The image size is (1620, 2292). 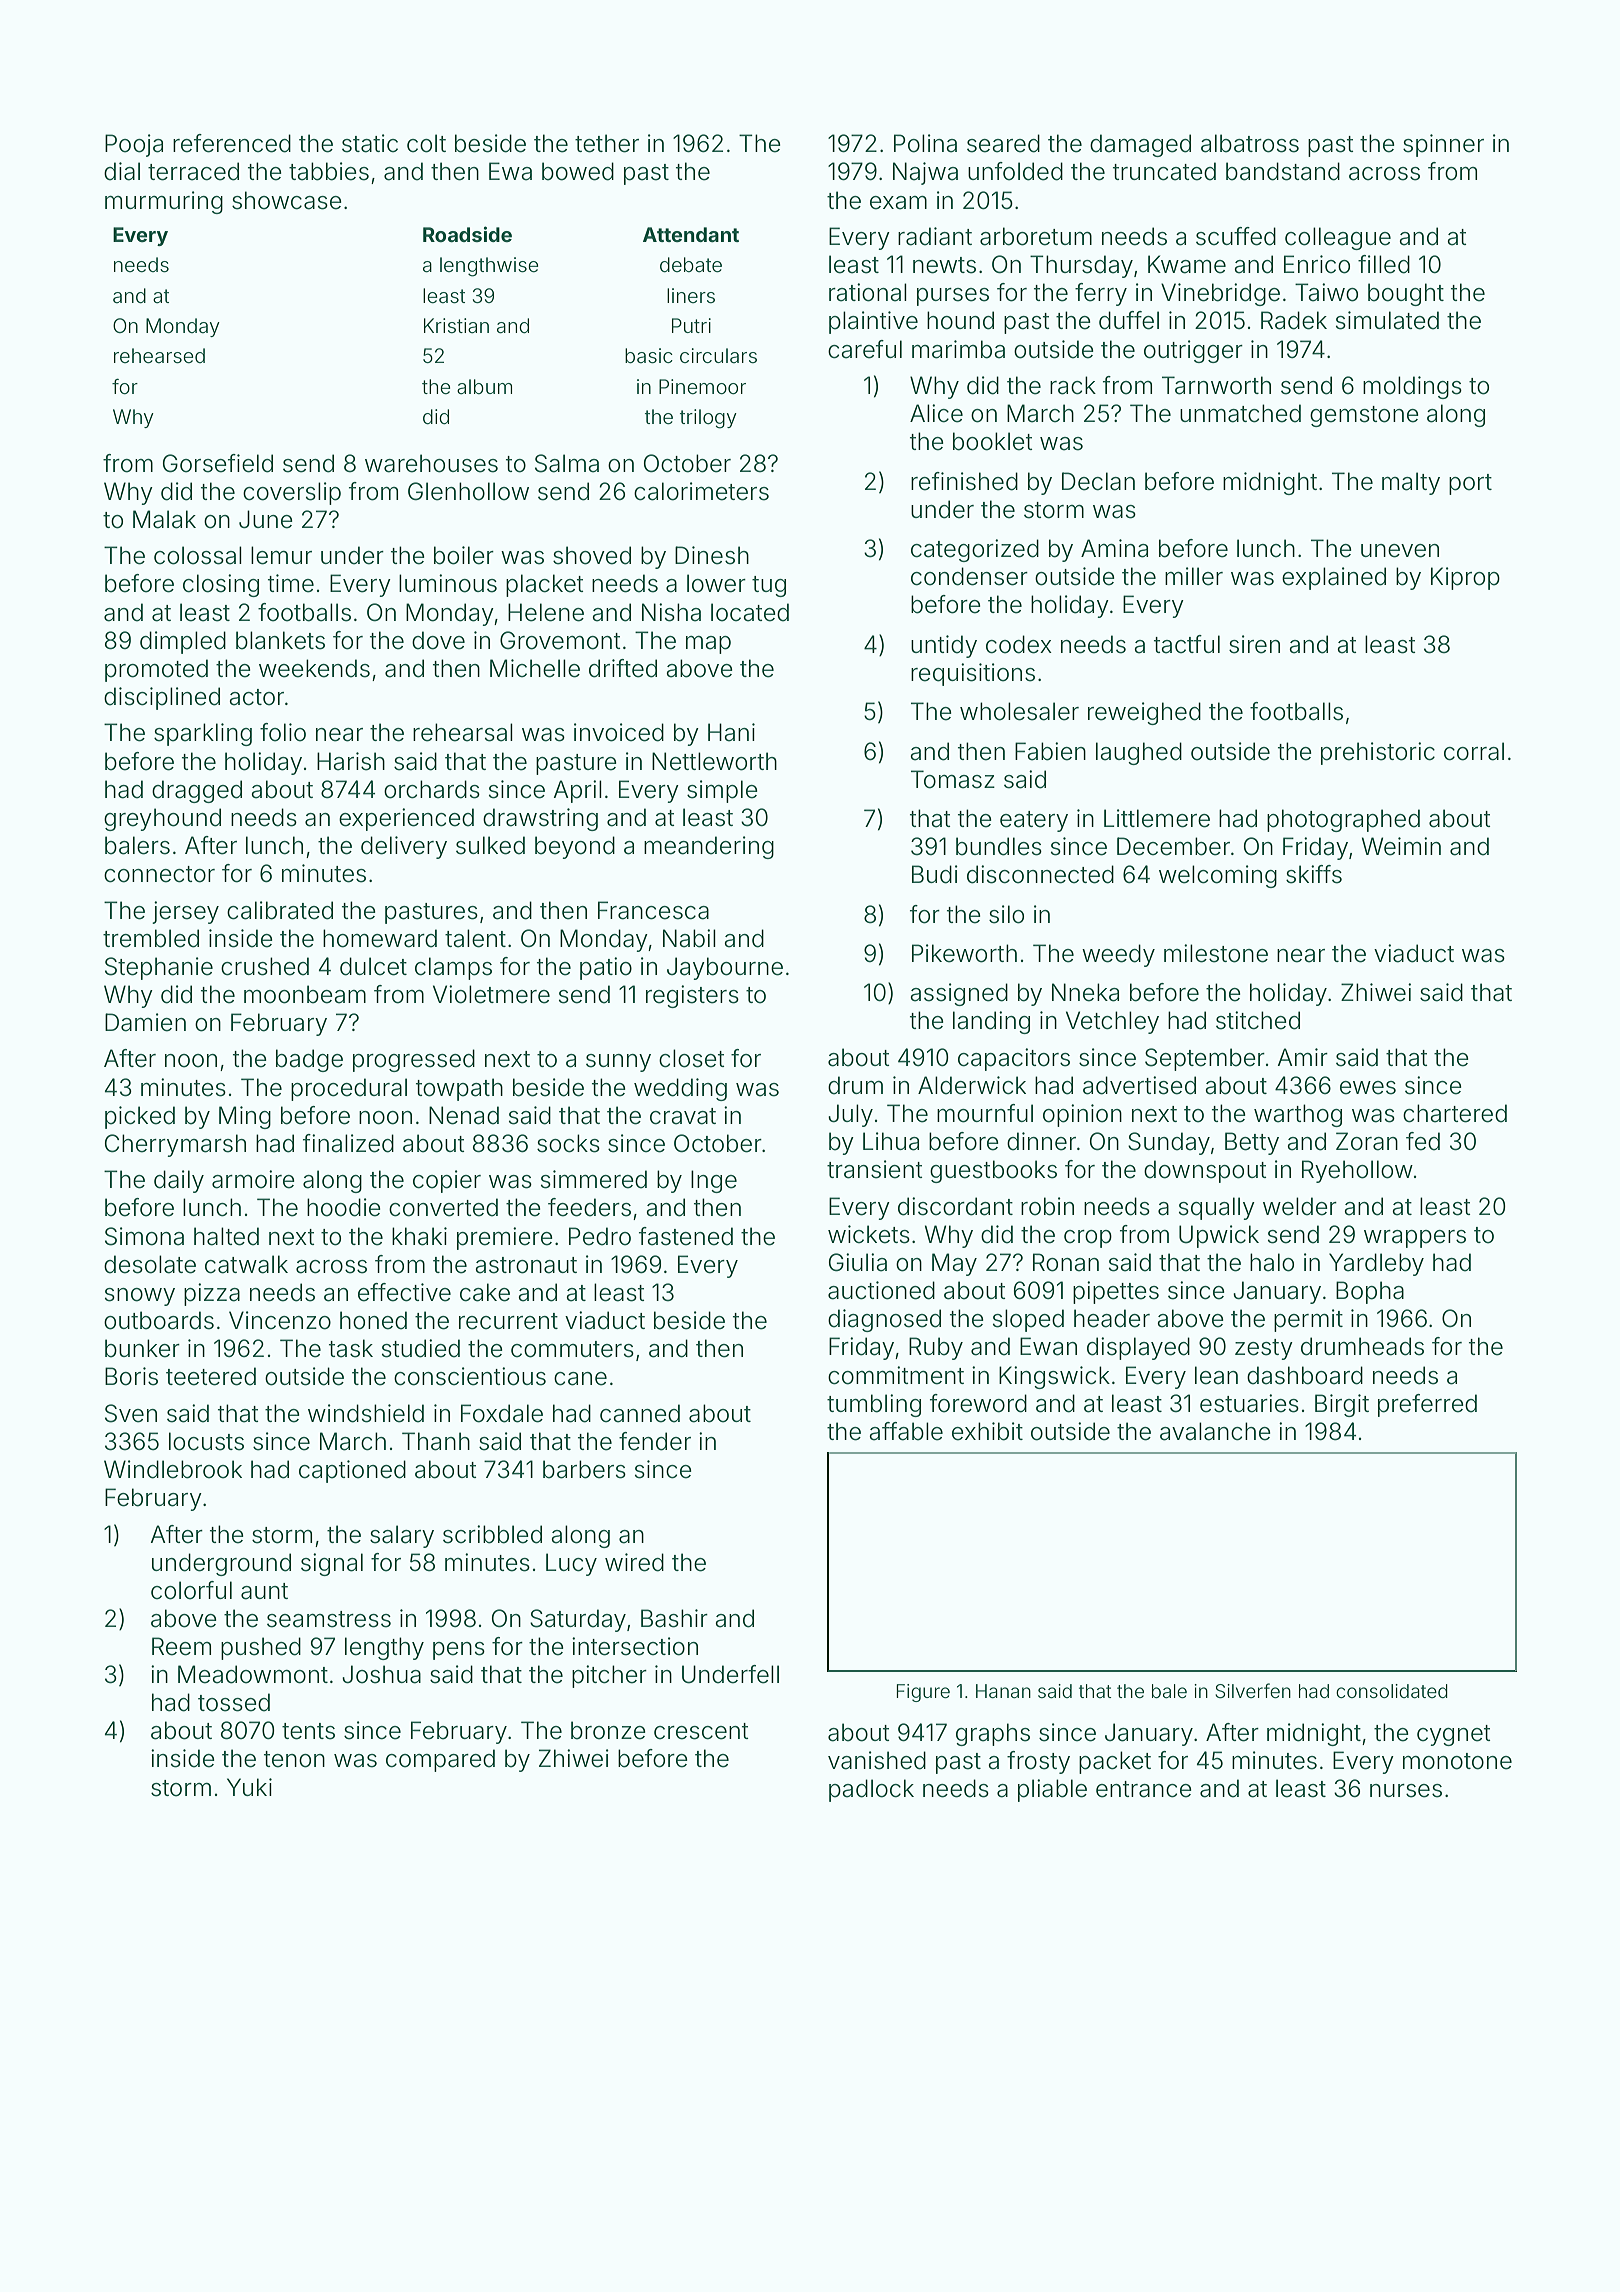 What do you see at coordinates (280, 910) in the page?
I see `calibrated` at bounding box center [280, 910].
